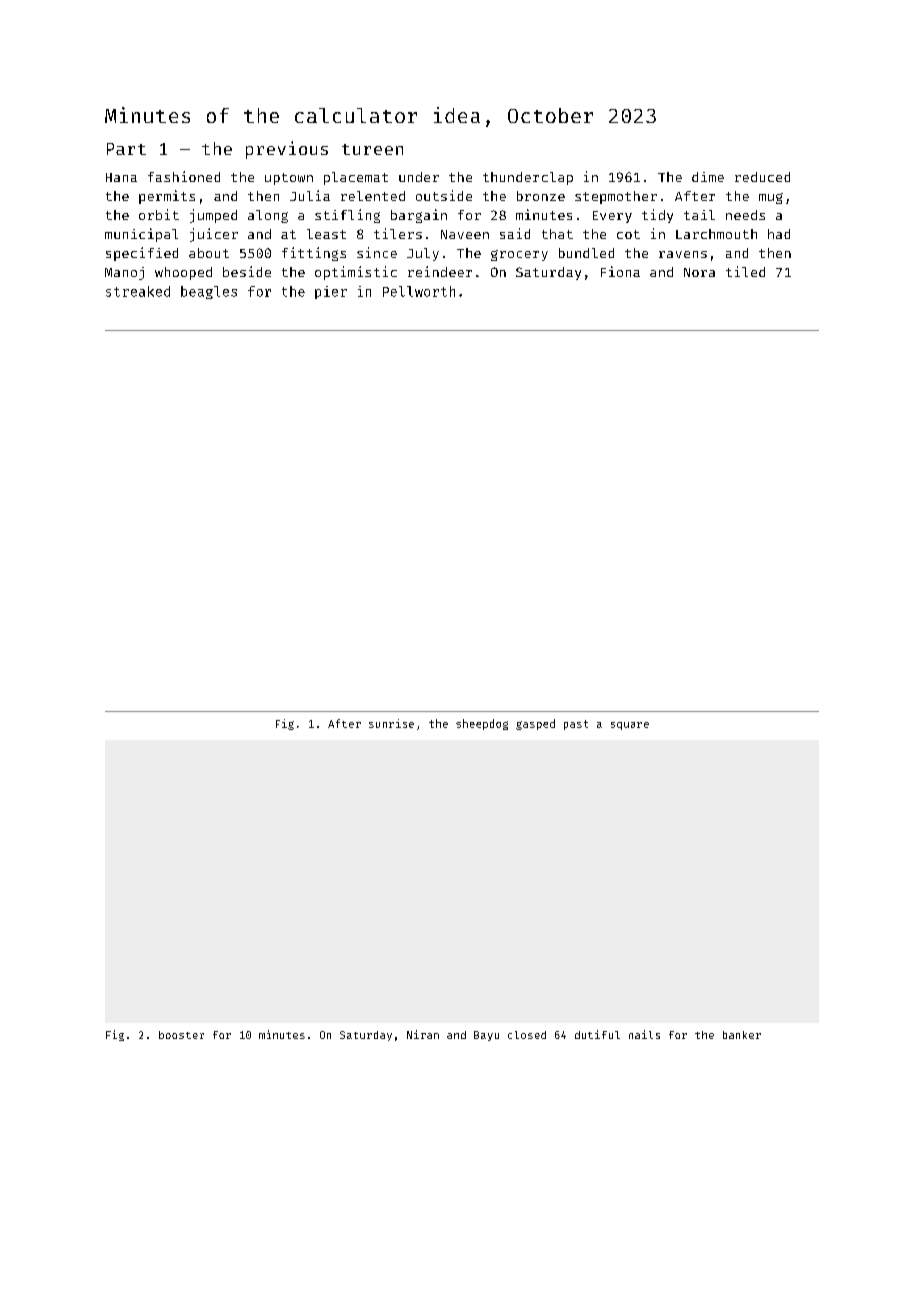 The image size is (924, 1308). What do you see at coordinates (372, 149) in the screenshot?
I see `tureen` at bounding box center [372, 149].
